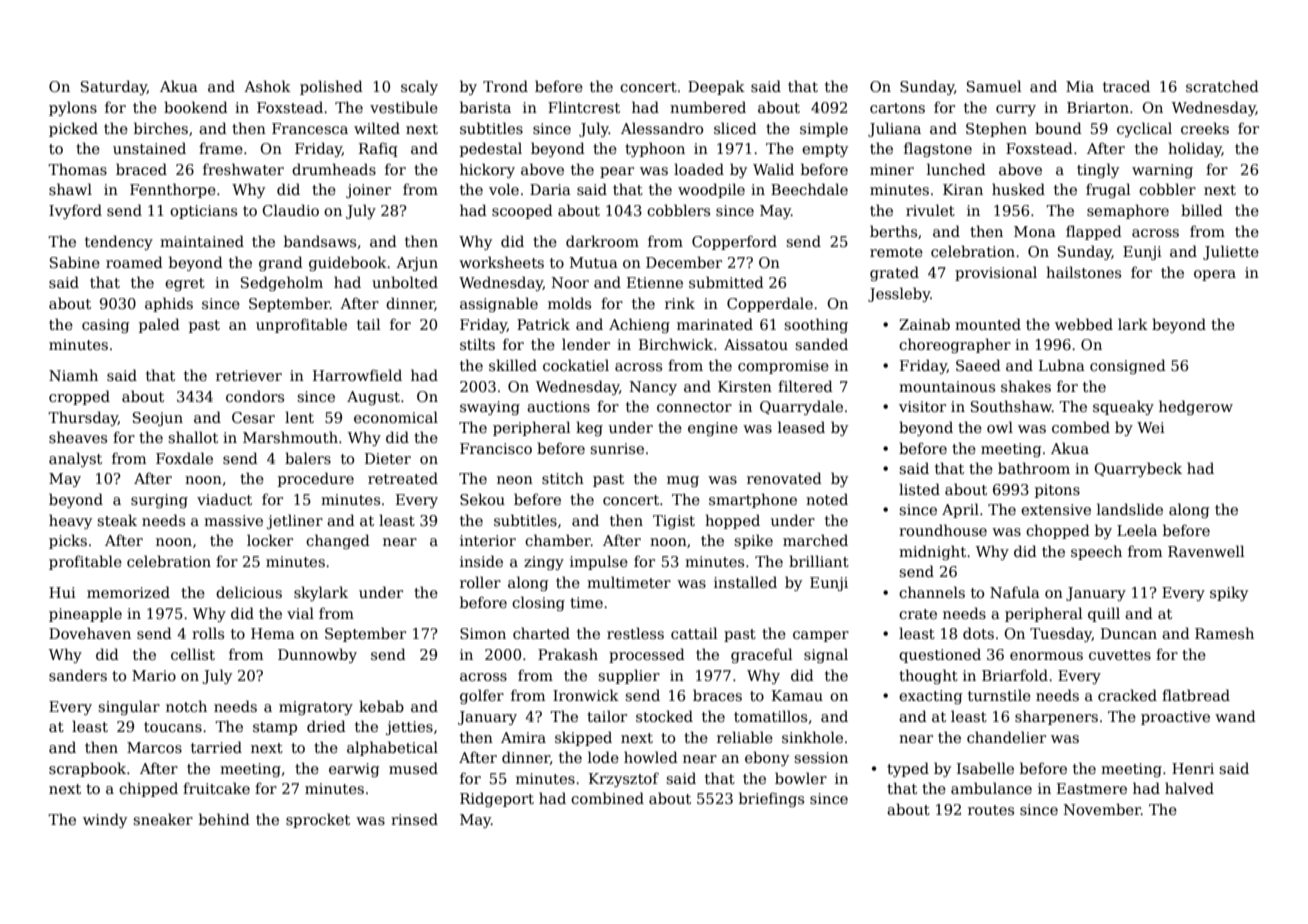 Image resolution: width=1308 pixels, height=924 pixels. I want to click on Ashok, so click(267, 86).
